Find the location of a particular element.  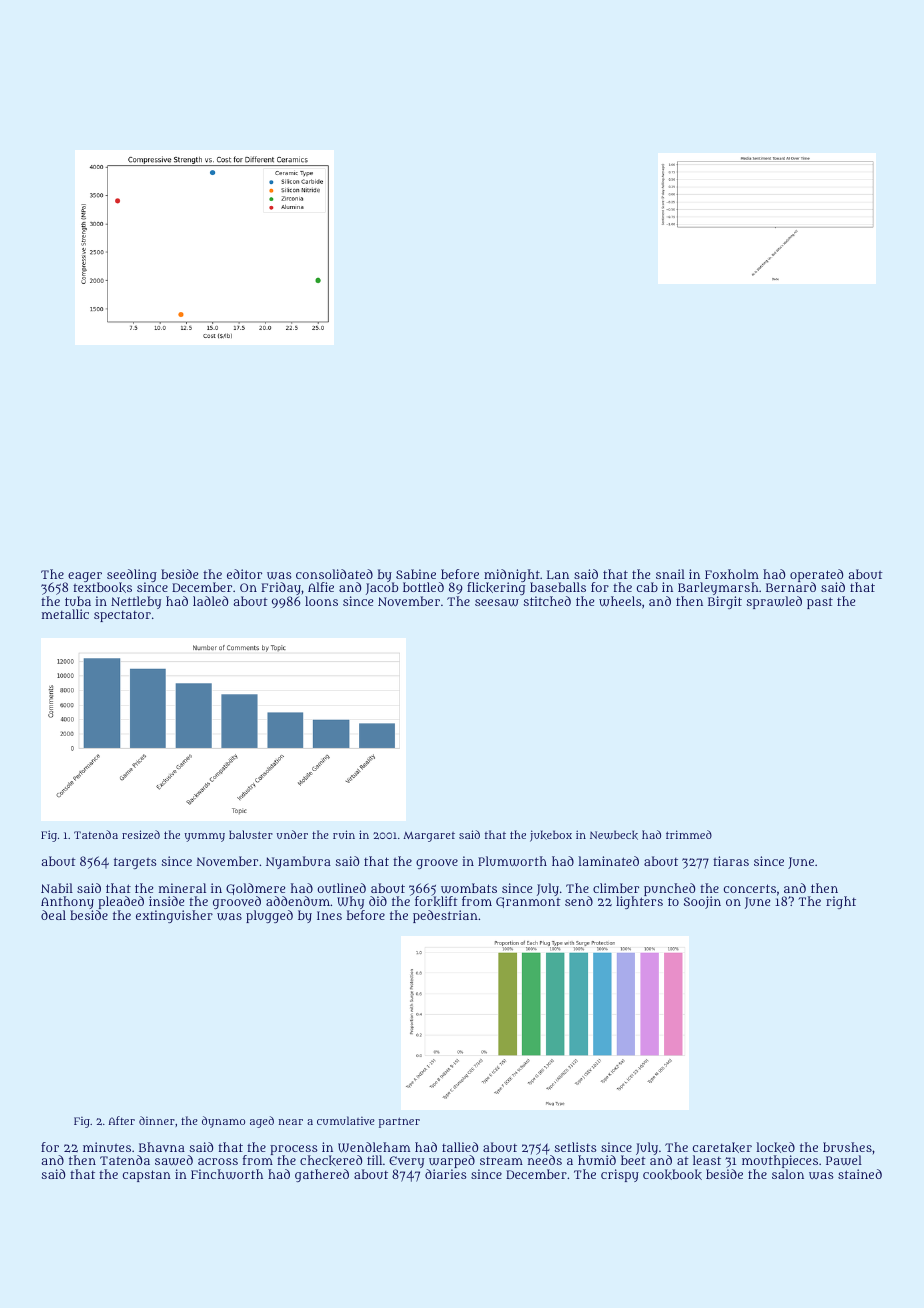

pedestrian is located at coordinates (445, 916).
